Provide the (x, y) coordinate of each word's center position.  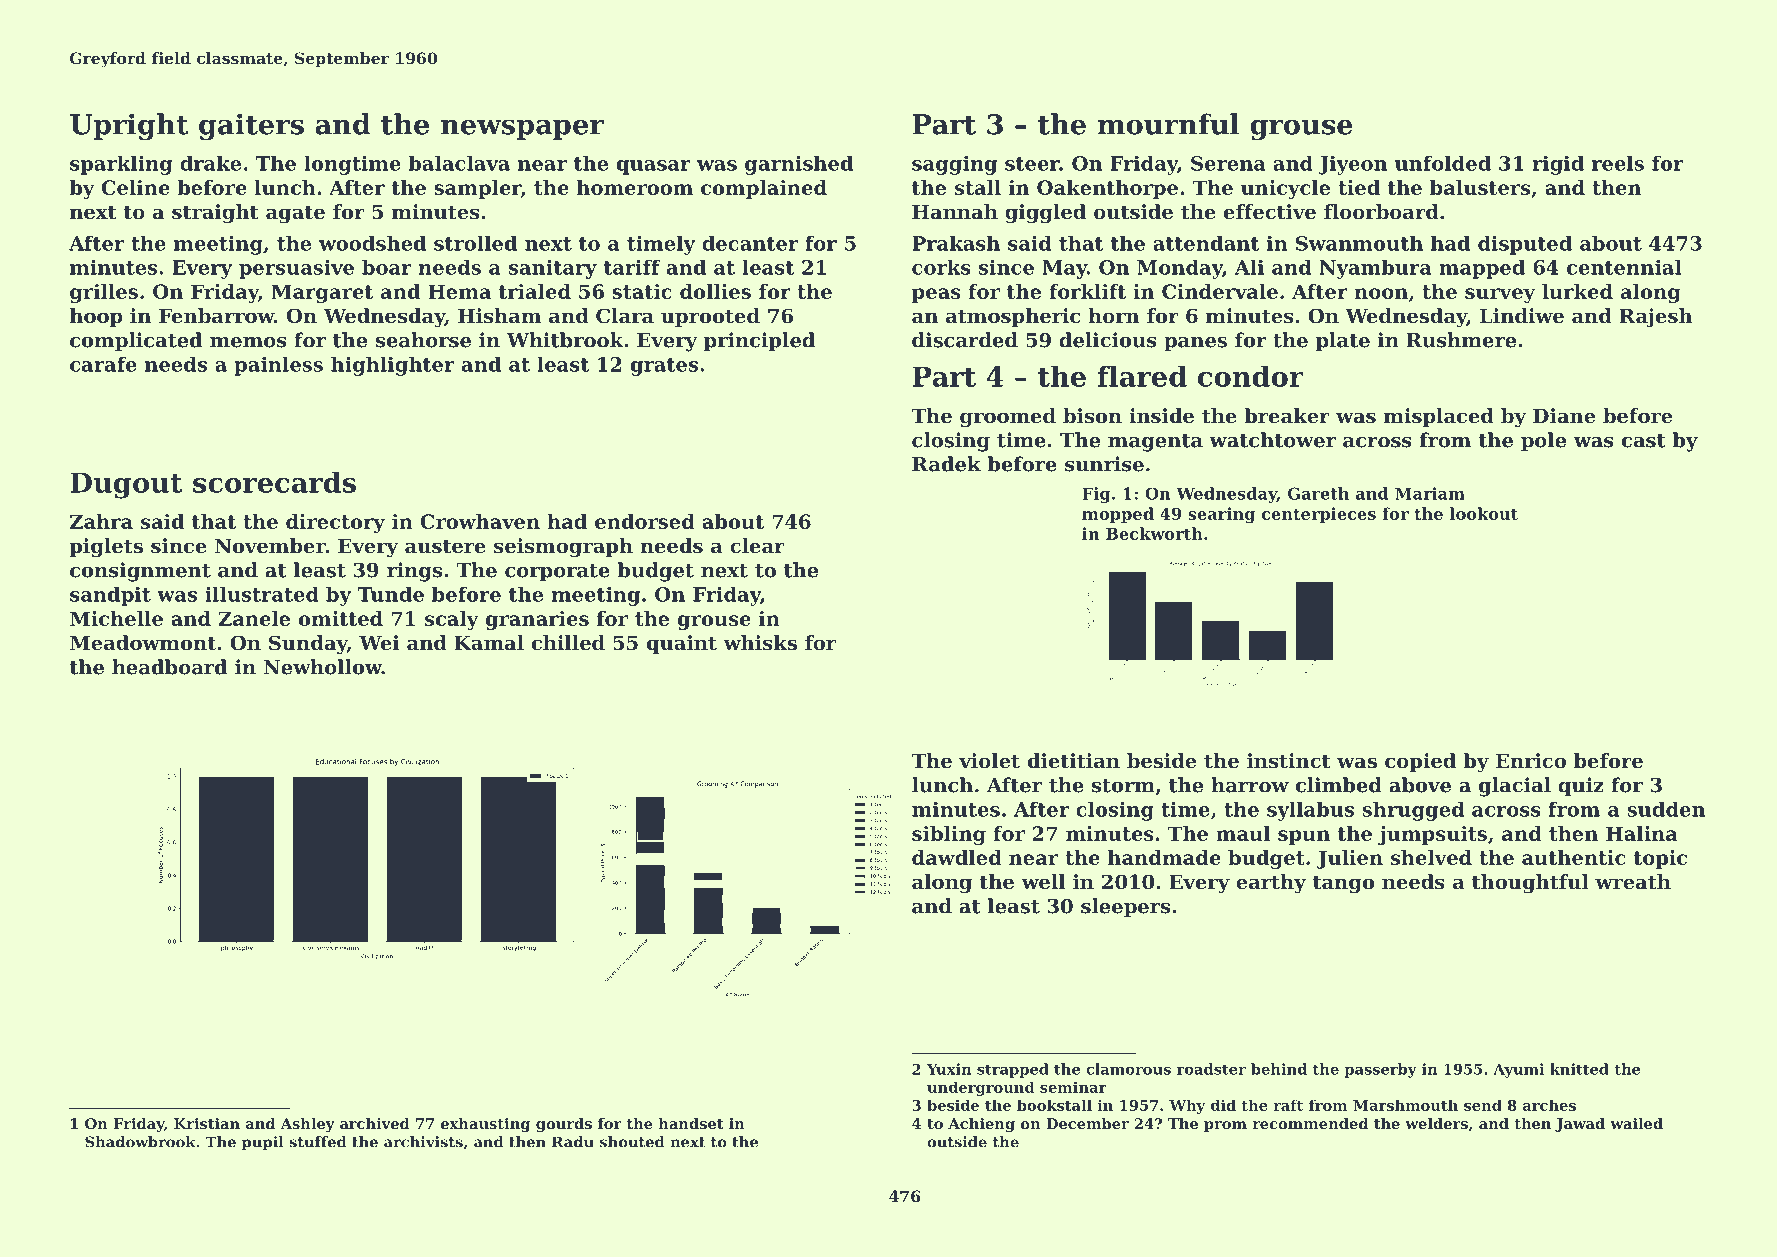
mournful (1168, 124)
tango (1343, 884)
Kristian (207, 1123)
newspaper (522, 129)
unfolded (1443, 163)
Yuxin (949, 1069)
